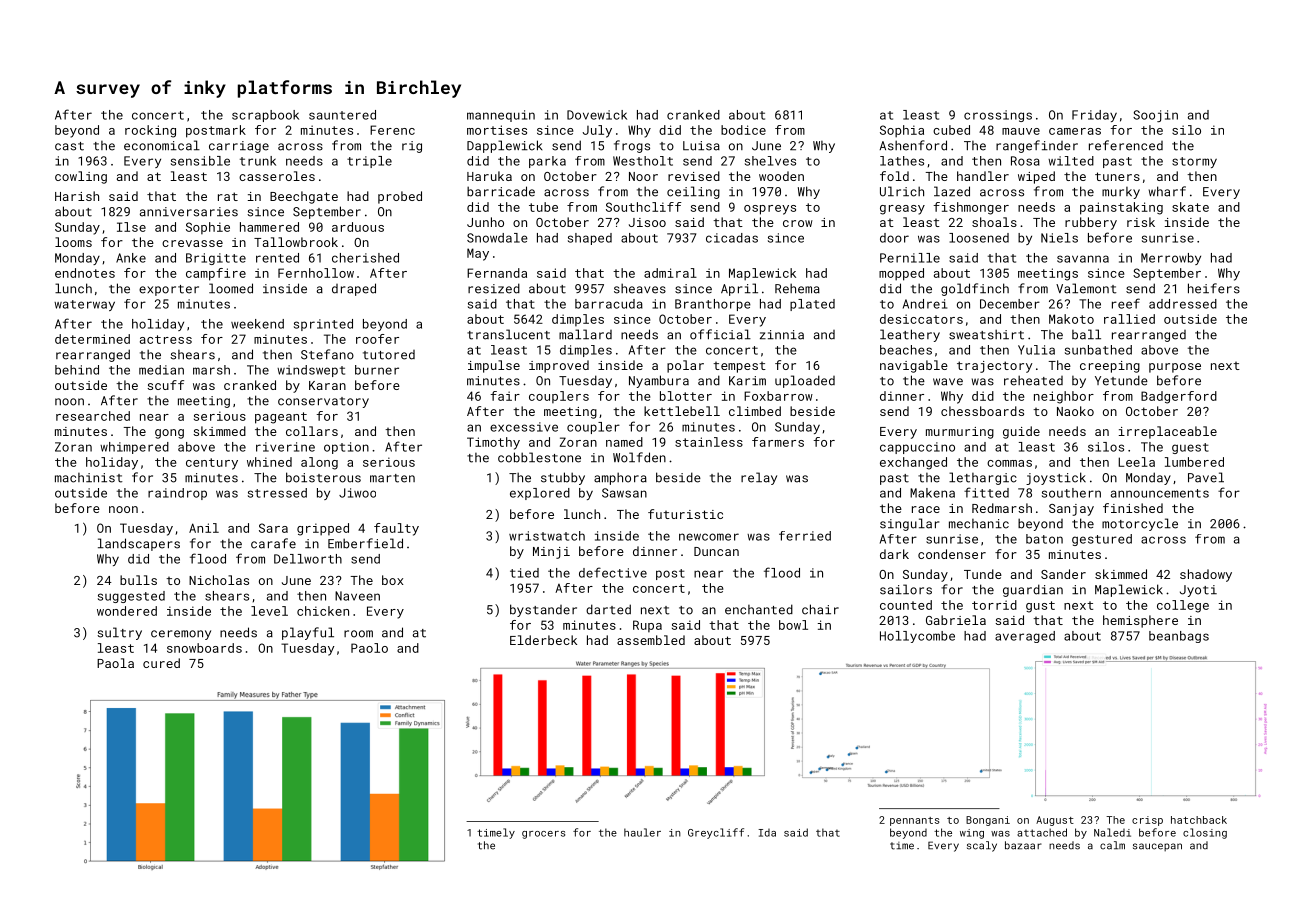  Describe the element at coordinates (998, 116) in the screenshot. I see `crossings` at that location.
